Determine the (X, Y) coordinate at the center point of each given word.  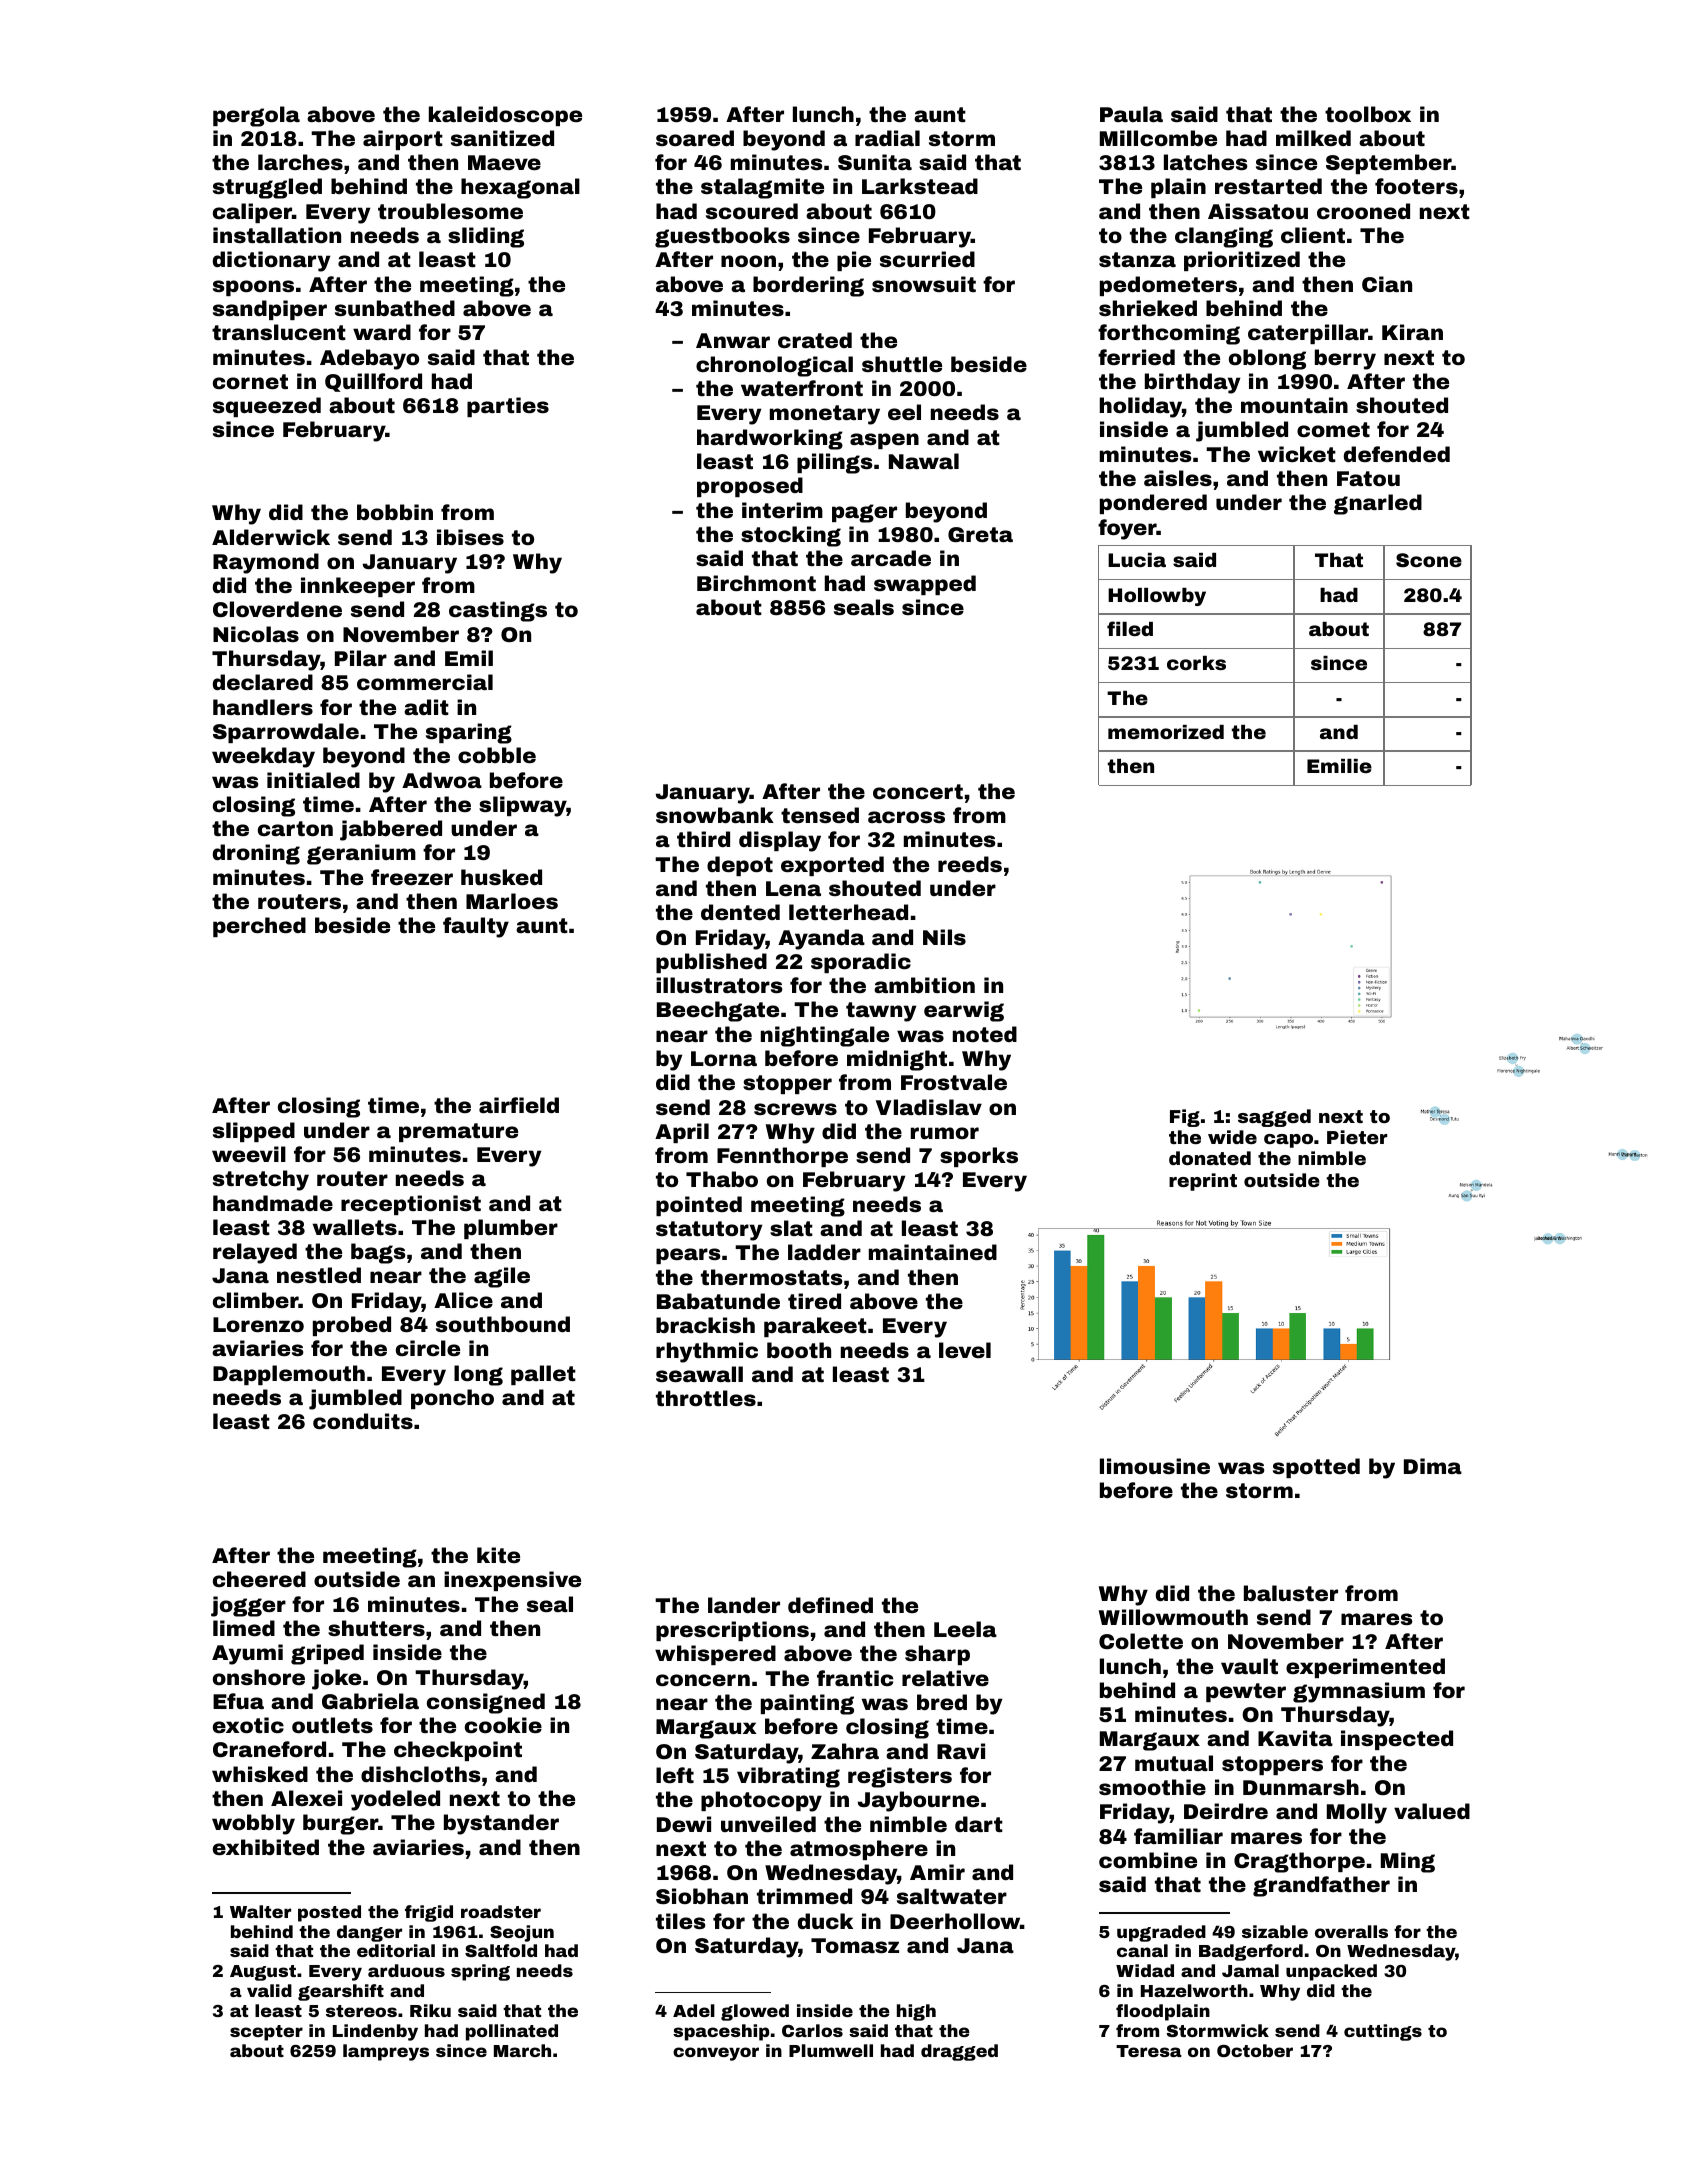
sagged (1274, 1118)
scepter (266, 2033)
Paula (1131, 114)
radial (887, 138)
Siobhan (702, 1896)
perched (259, 927)
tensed (820, 815)
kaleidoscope (505, 116)
